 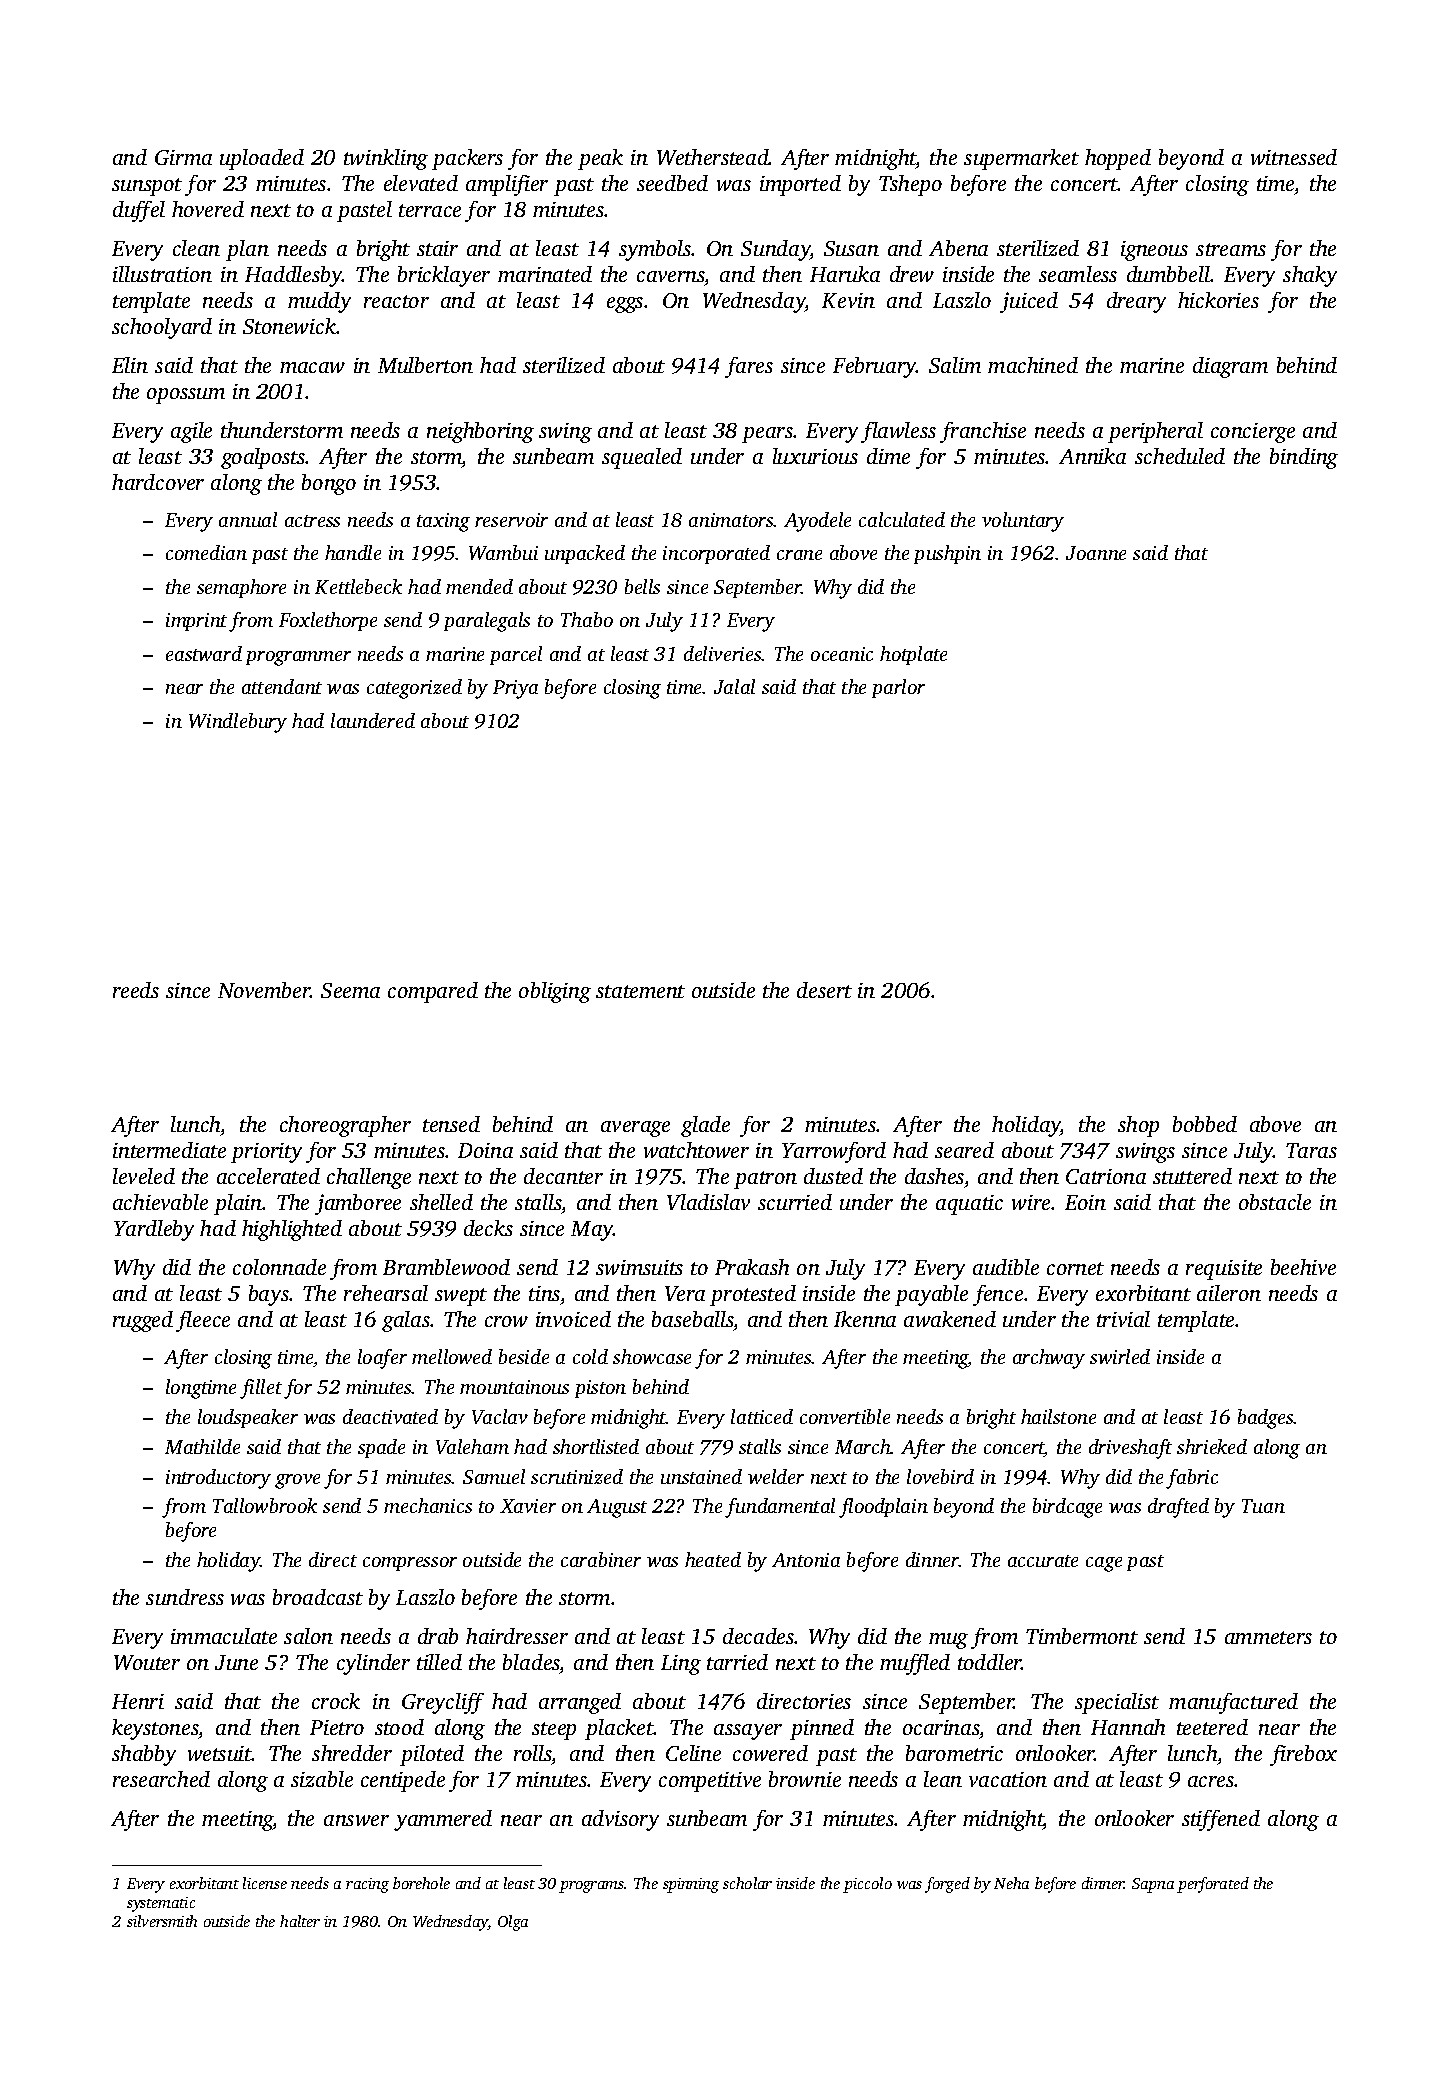 I want to click on hopped, so click(x=1118, y=159).
